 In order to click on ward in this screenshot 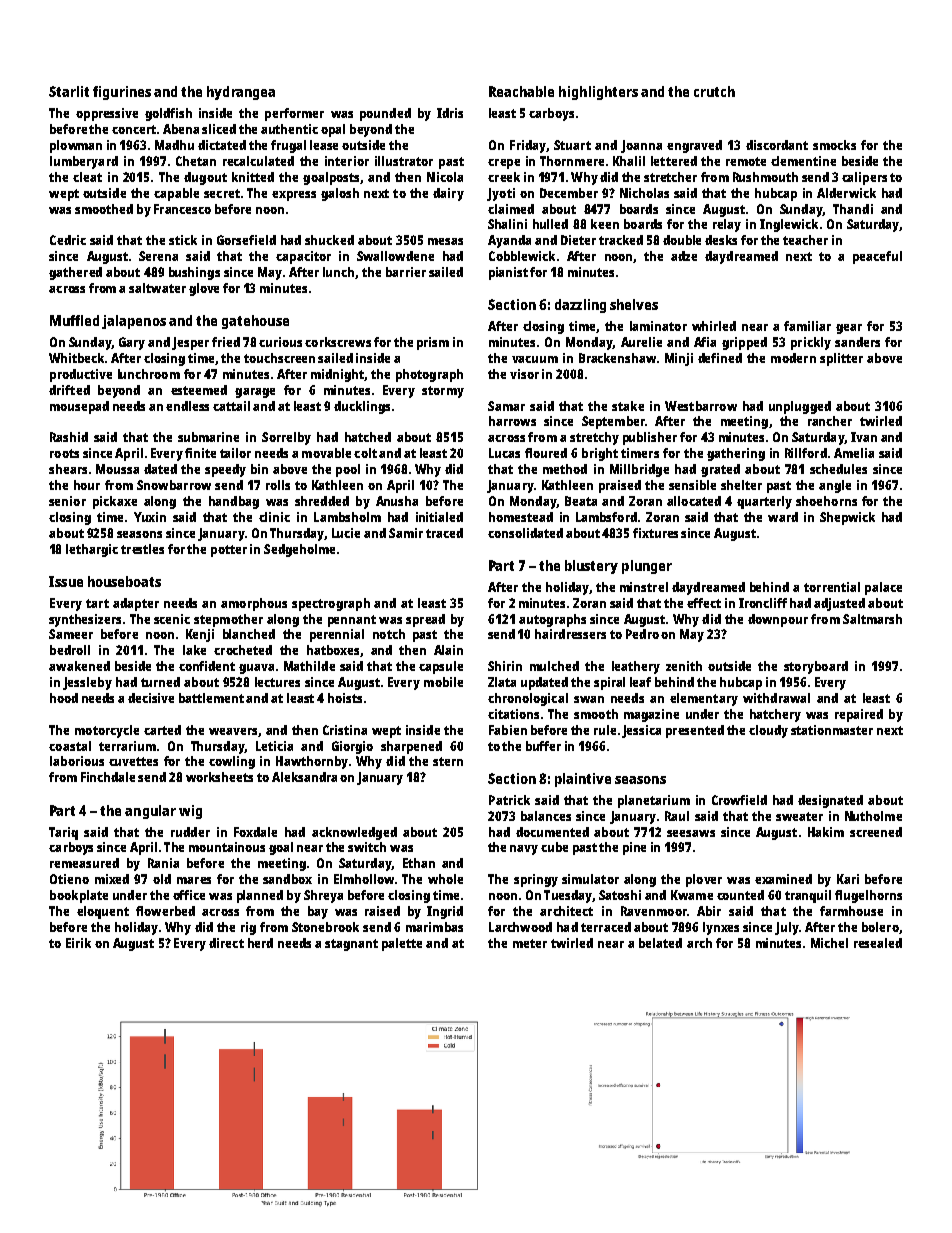, I will do `click(783, 517)`.
